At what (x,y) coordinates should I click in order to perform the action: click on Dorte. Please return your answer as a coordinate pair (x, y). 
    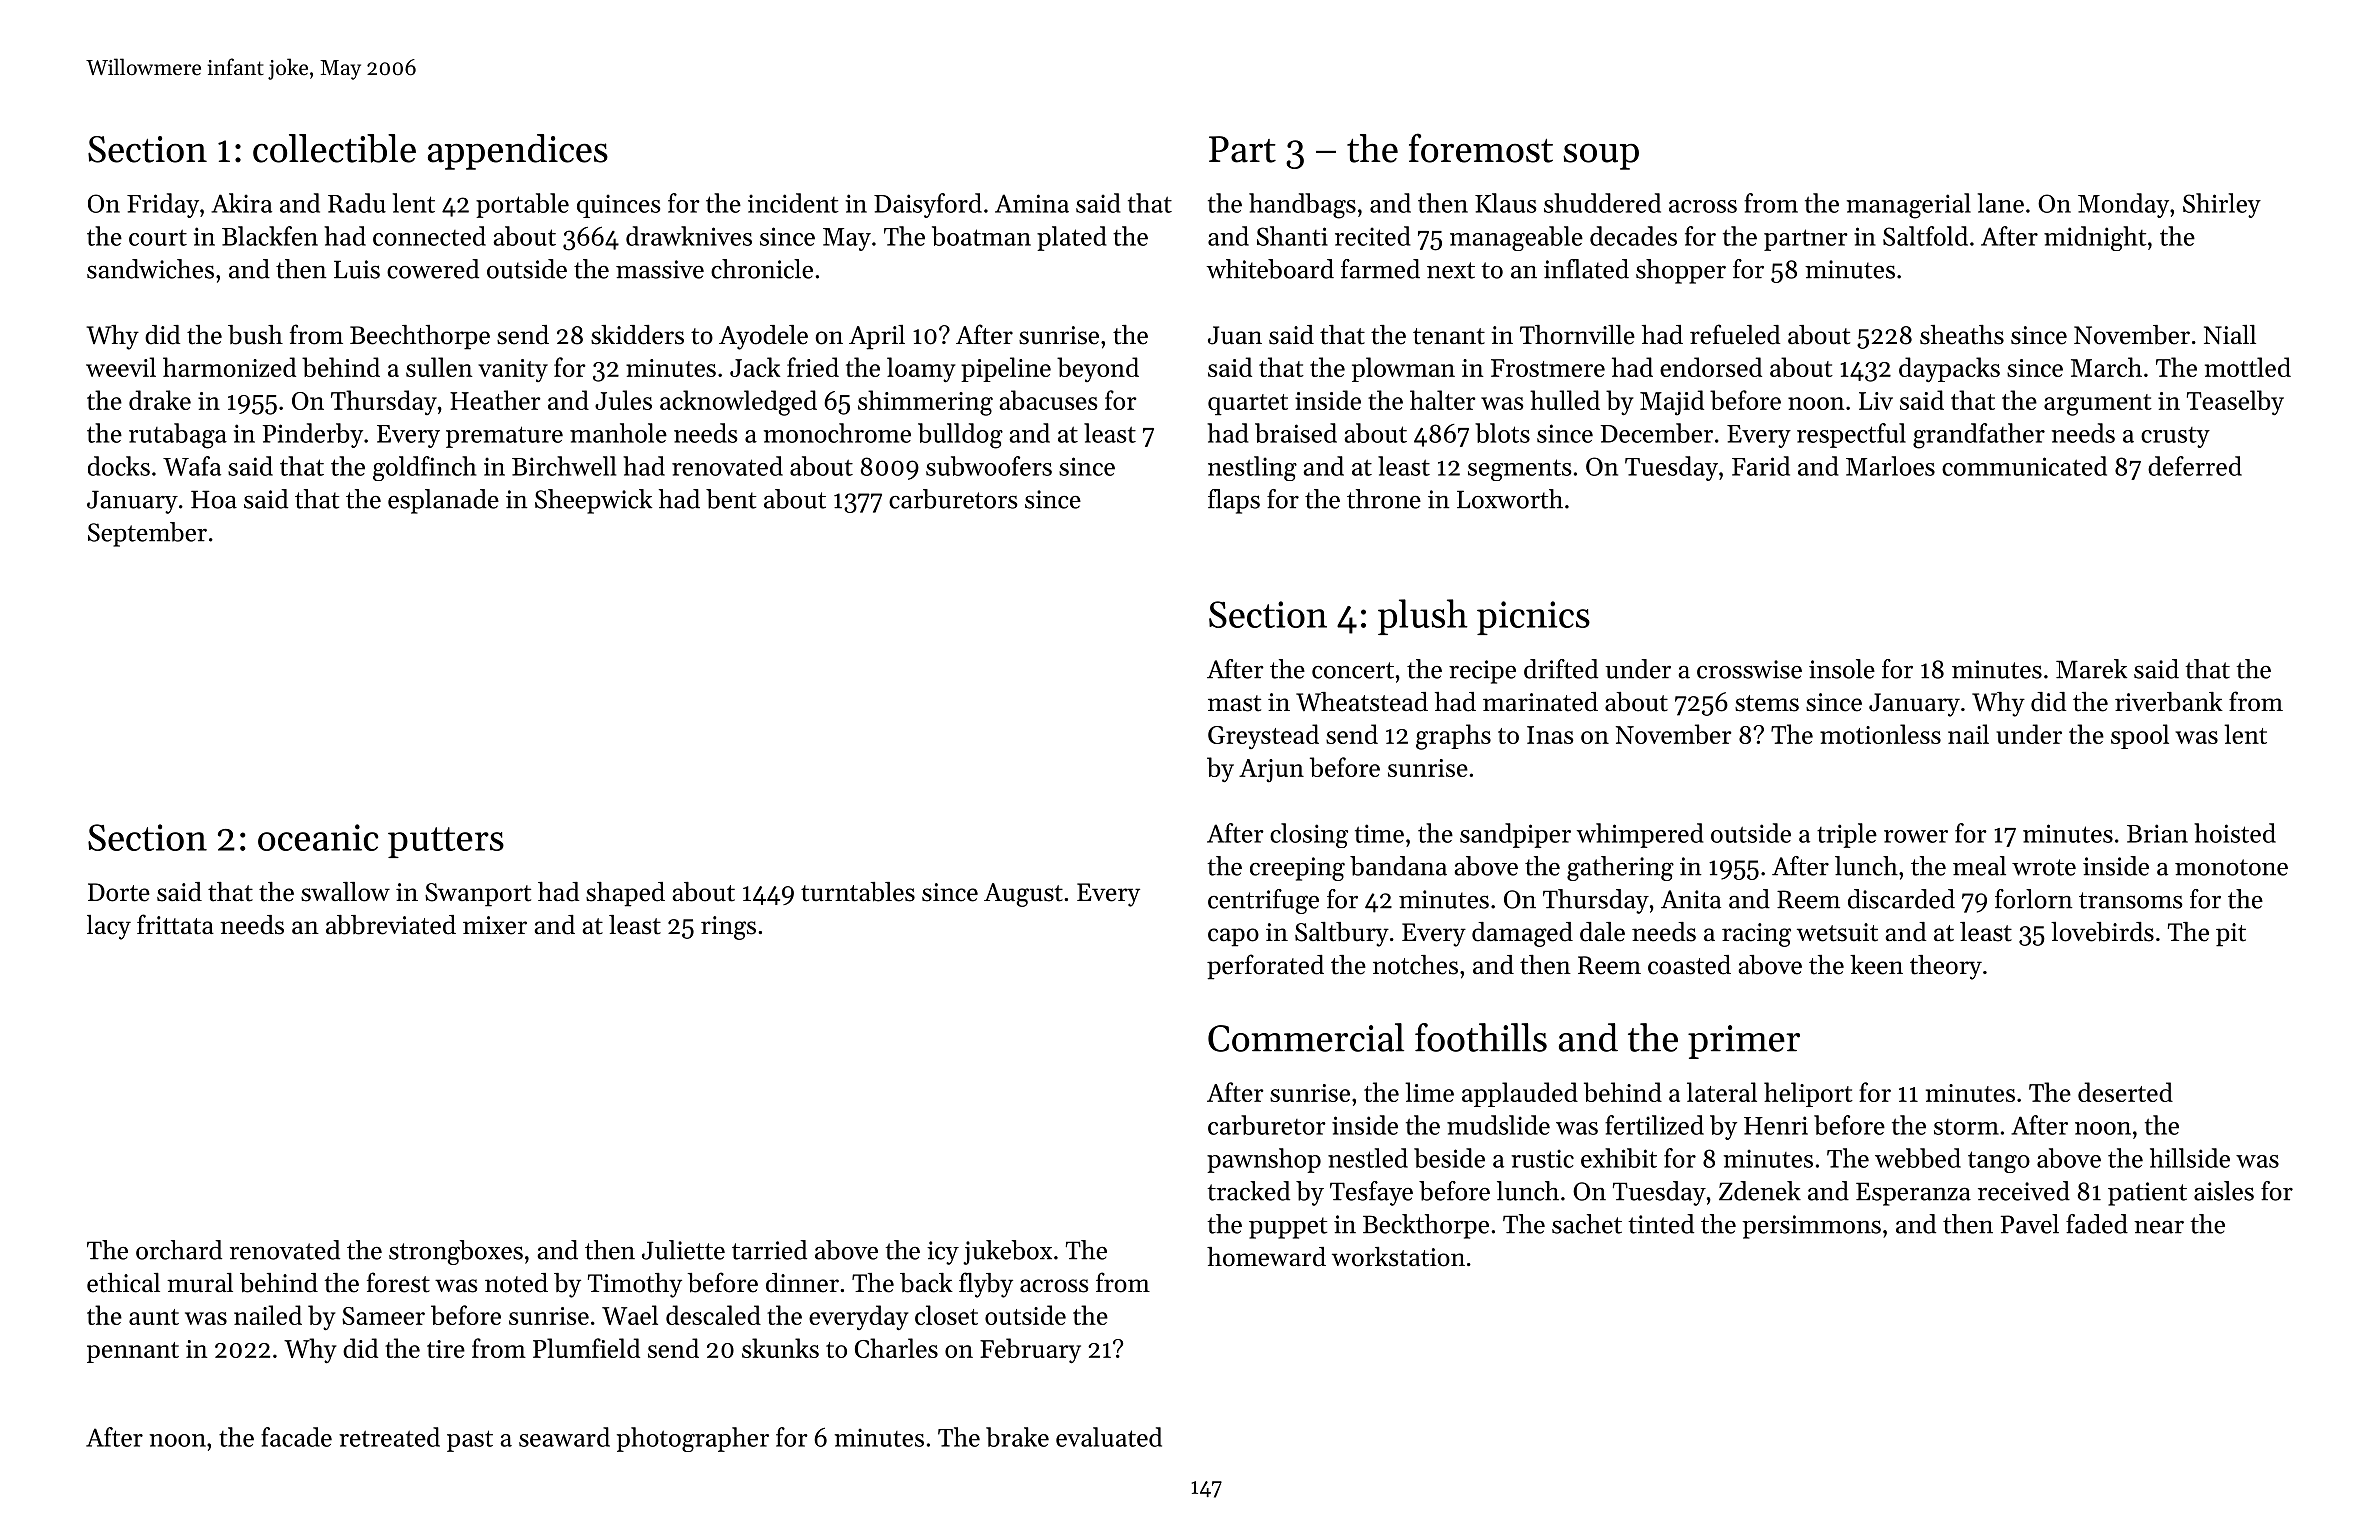
    Looking at the image, I should click on (119, 892).
